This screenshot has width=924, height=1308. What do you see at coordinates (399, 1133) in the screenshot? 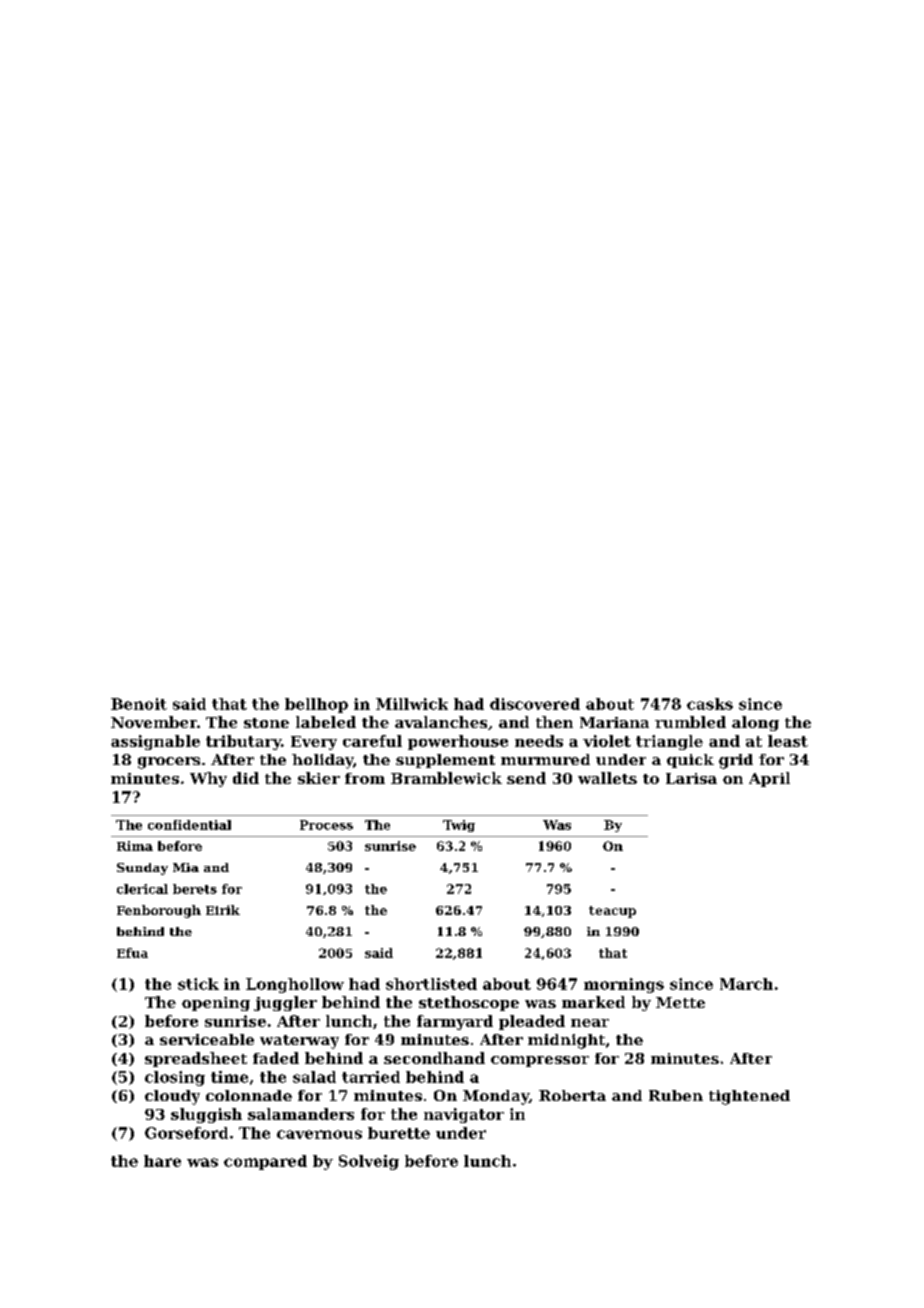
I see `burette` at bounding box center [399, 1133].
